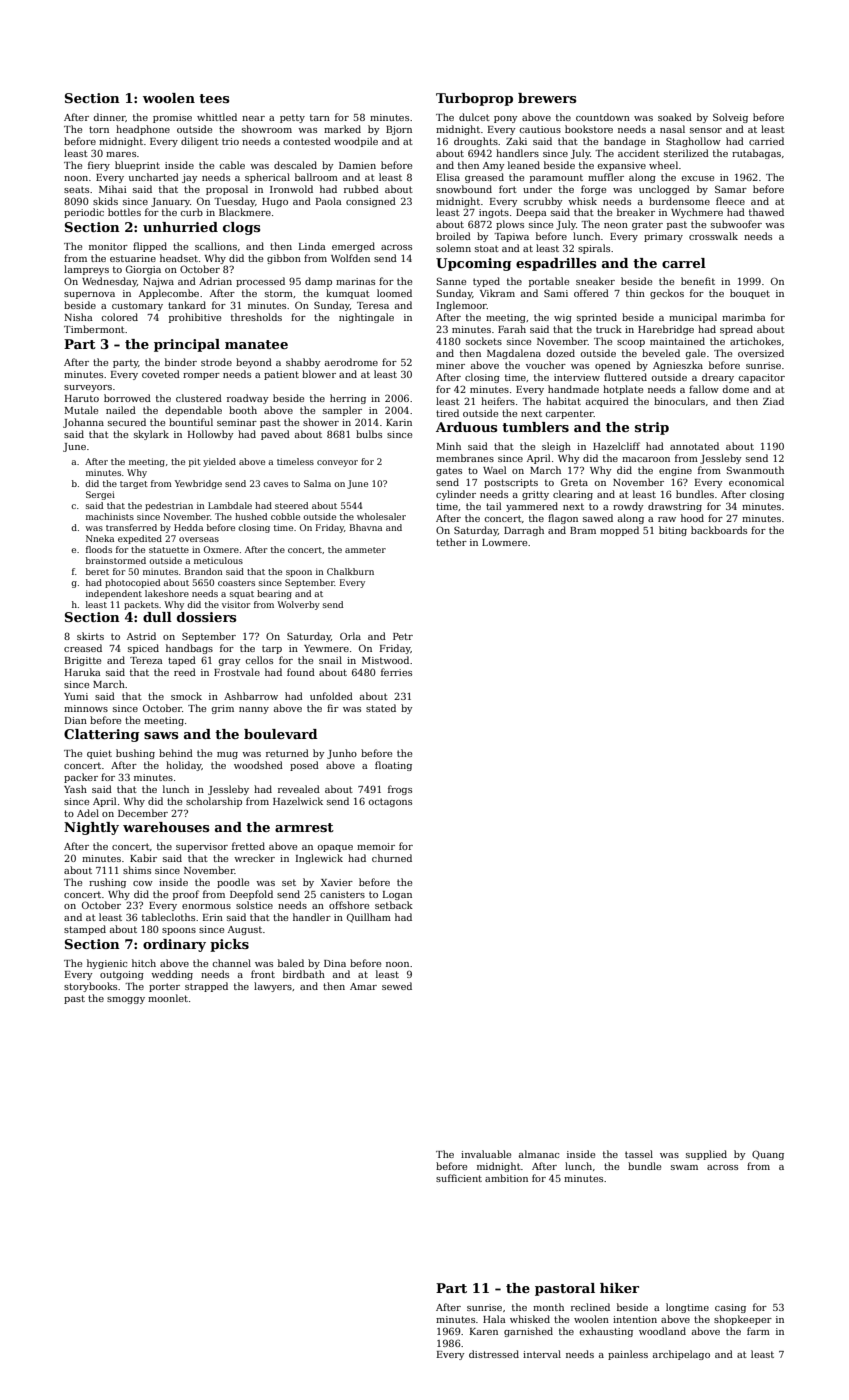 The height and width of the screenshot is (1400, 849). I want to click on distressed, so click(494, 1354).
